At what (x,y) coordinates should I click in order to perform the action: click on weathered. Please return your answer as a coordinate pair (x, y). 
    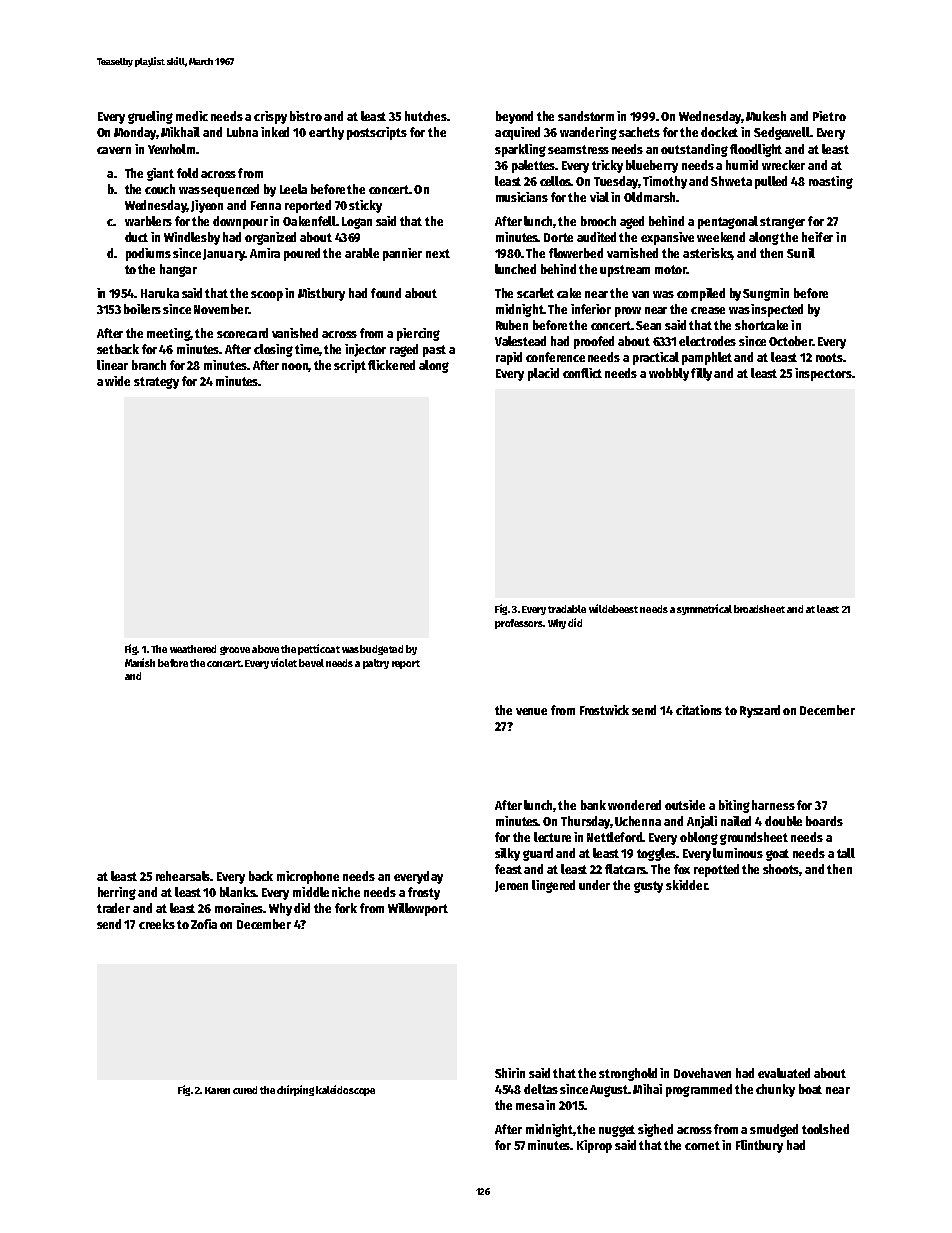
    Looking at the image, I should click on (193, 649).
